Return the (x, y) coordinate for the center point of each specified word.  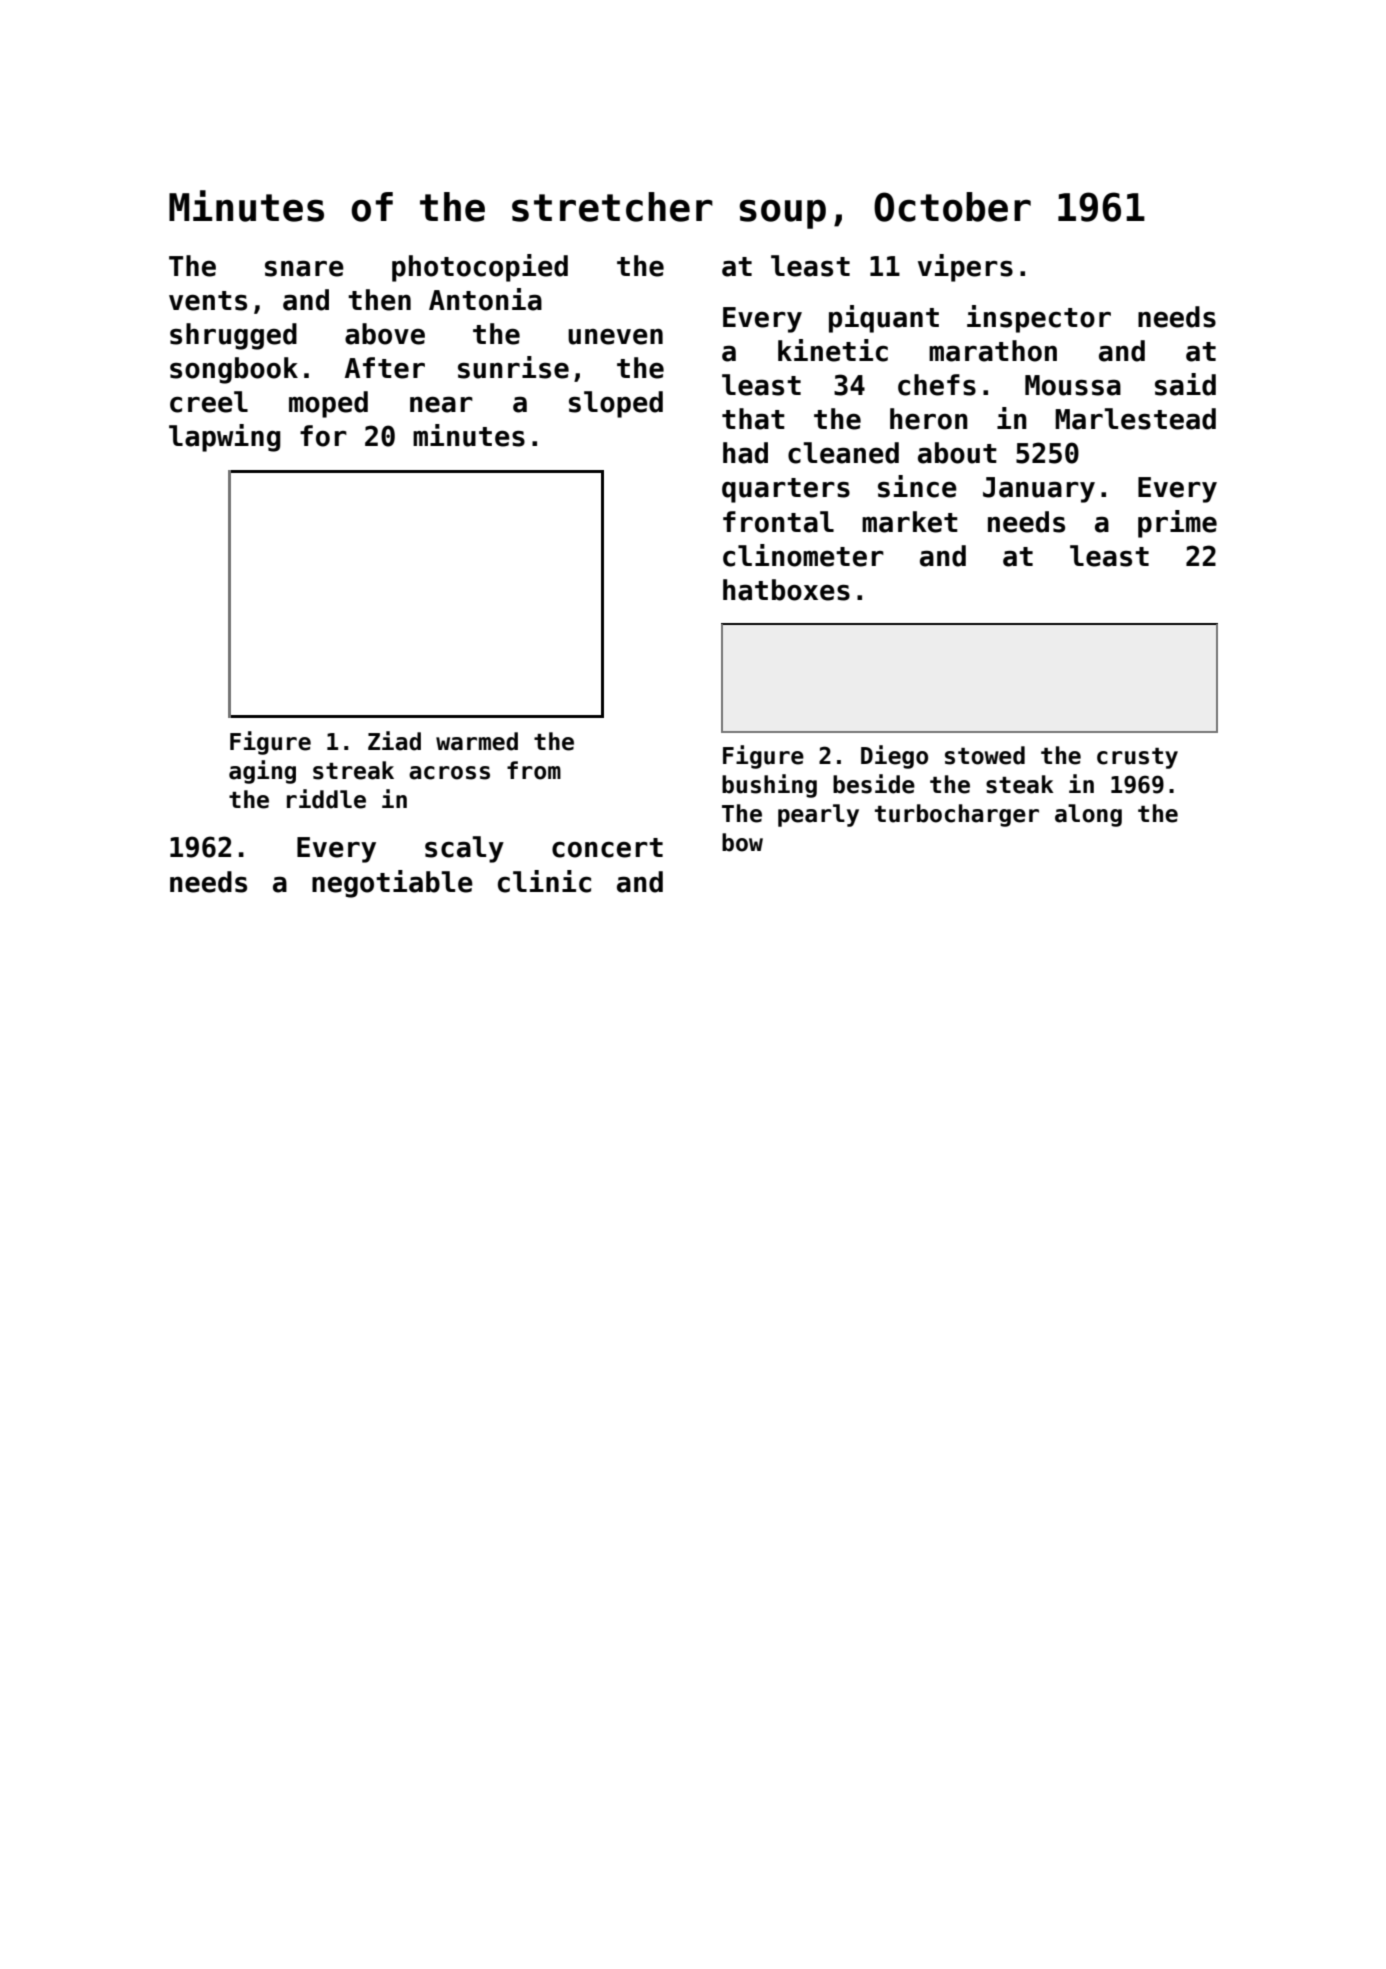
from (534, 770)
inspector (1039, 319)
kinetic (833, 350)
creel (209, 402)
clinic (544, 881)
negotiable (392, 884)
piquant (884, 319)
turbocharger (957, 815)
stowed (985, 755)
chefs (937, 385)
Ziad (394, 741)
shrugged (233, 336)
